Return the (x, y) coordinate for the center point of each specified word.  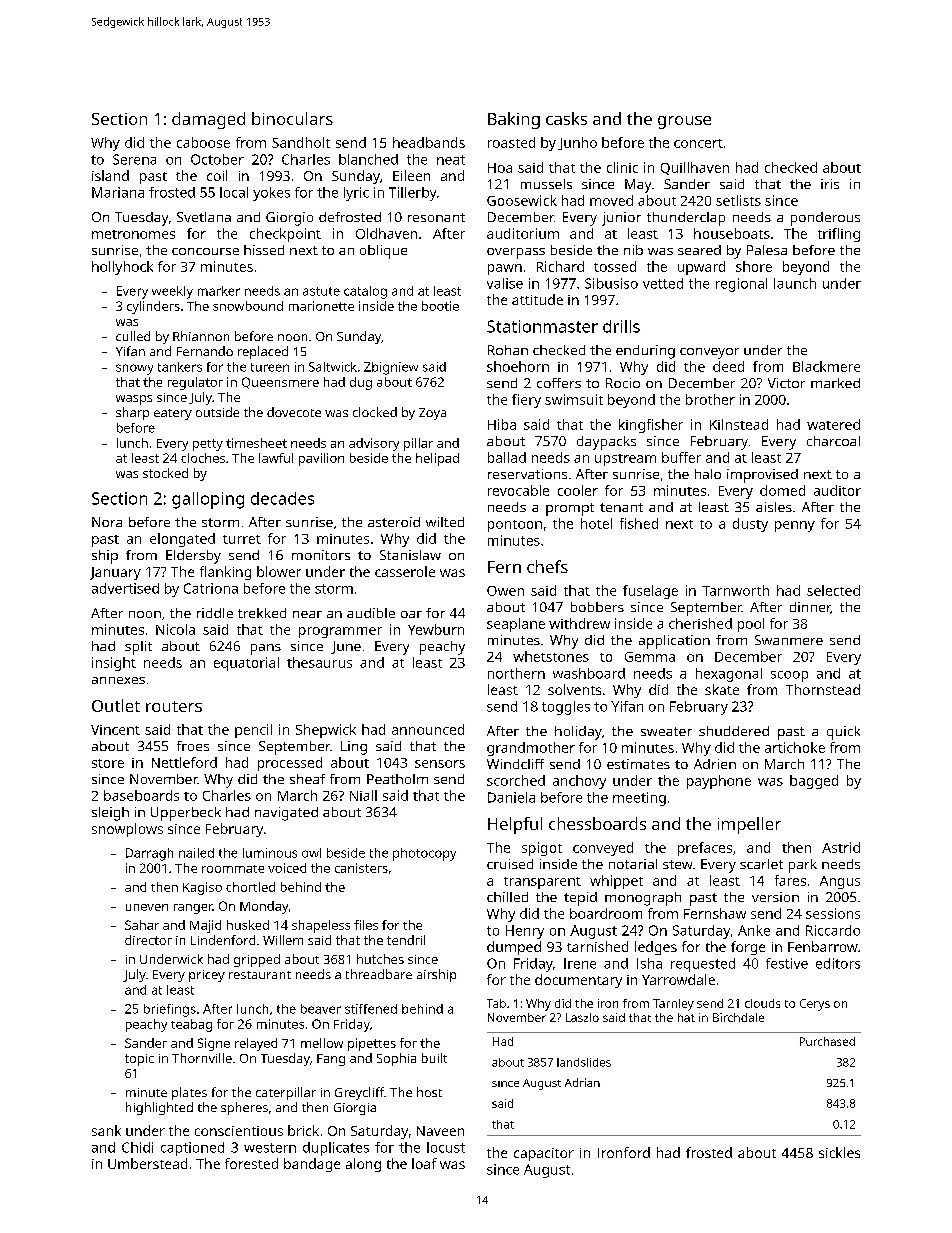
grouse (684, 122)
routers (174, 706)
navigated (286, 814)
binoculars (292, 118)
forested (251, 1163)
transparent (542, 883)
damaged (208, 120)
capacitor (544, 1154)
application (674, 642)
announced (428, 729)
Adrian (582, 1082)
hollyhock (122, 268)
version (775, 897)
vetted (663, 283)
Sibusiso (611, 283)
